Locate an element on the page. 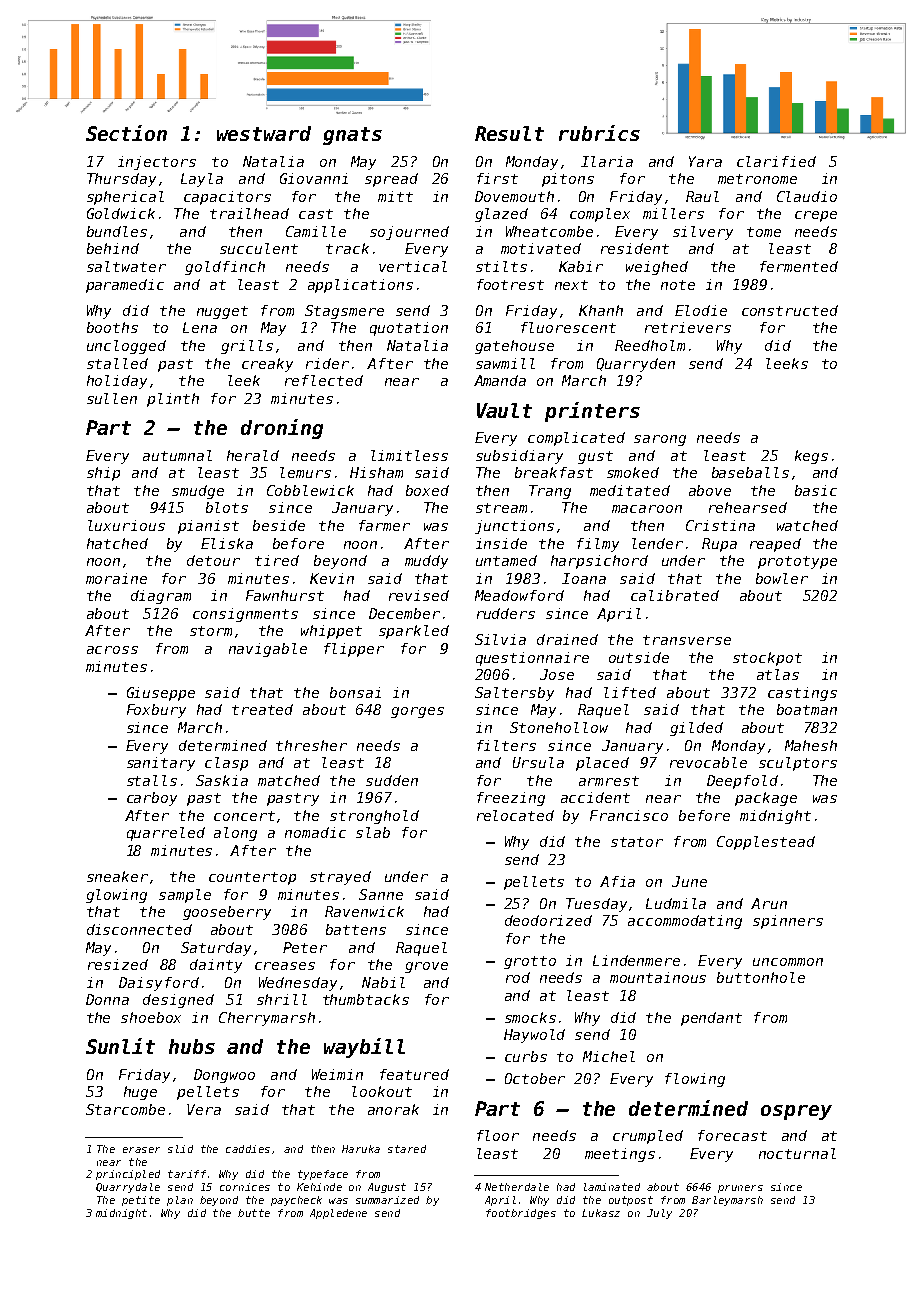  revised is located at coordinates (419, 595).
